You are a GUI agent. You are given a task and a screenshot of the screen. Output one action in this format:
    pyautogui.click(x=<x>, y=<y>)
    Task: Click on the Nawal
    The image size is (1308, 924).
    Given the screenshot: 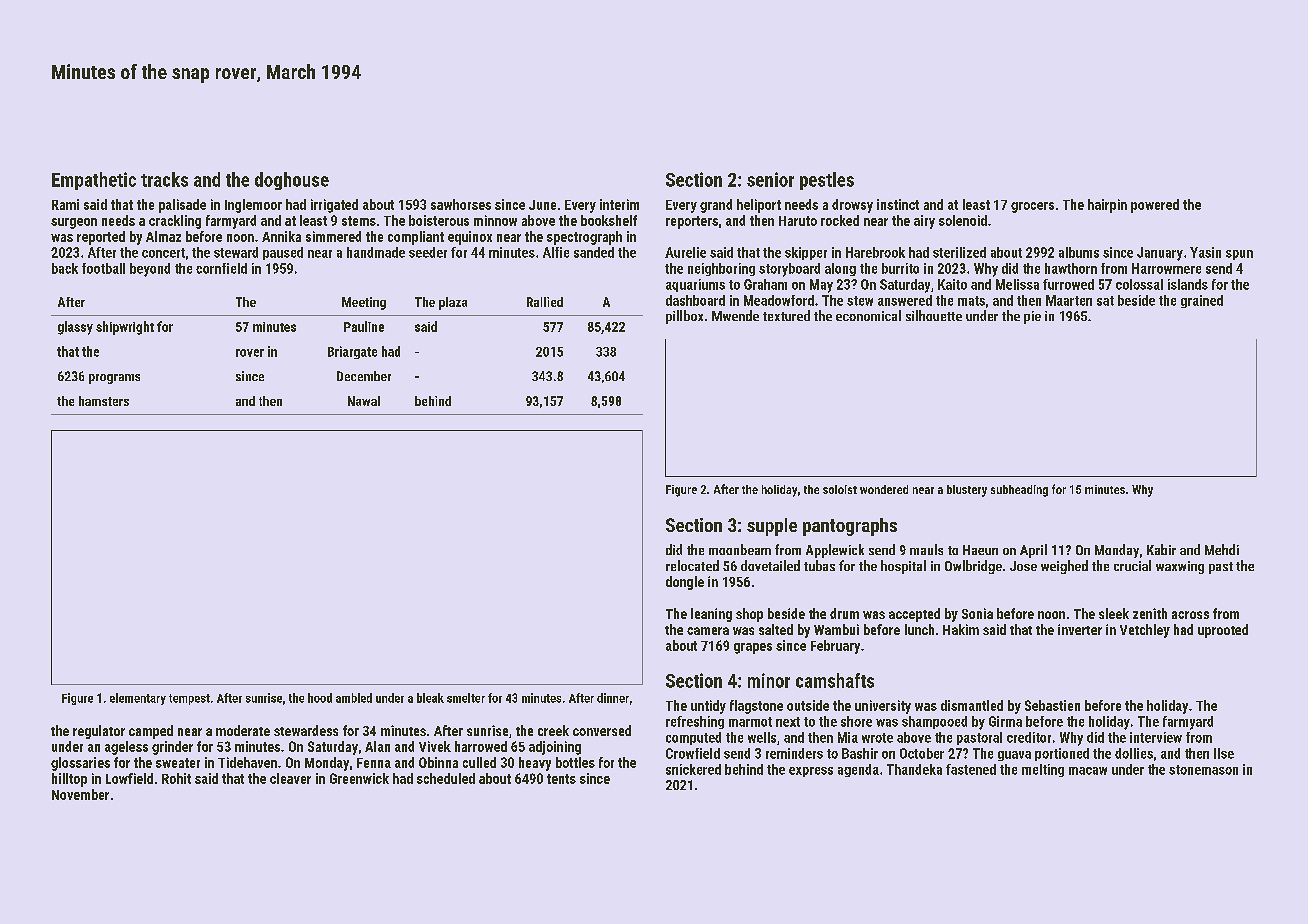 What is the action you would take?
    pyautogui.click(x=364, y=401)
